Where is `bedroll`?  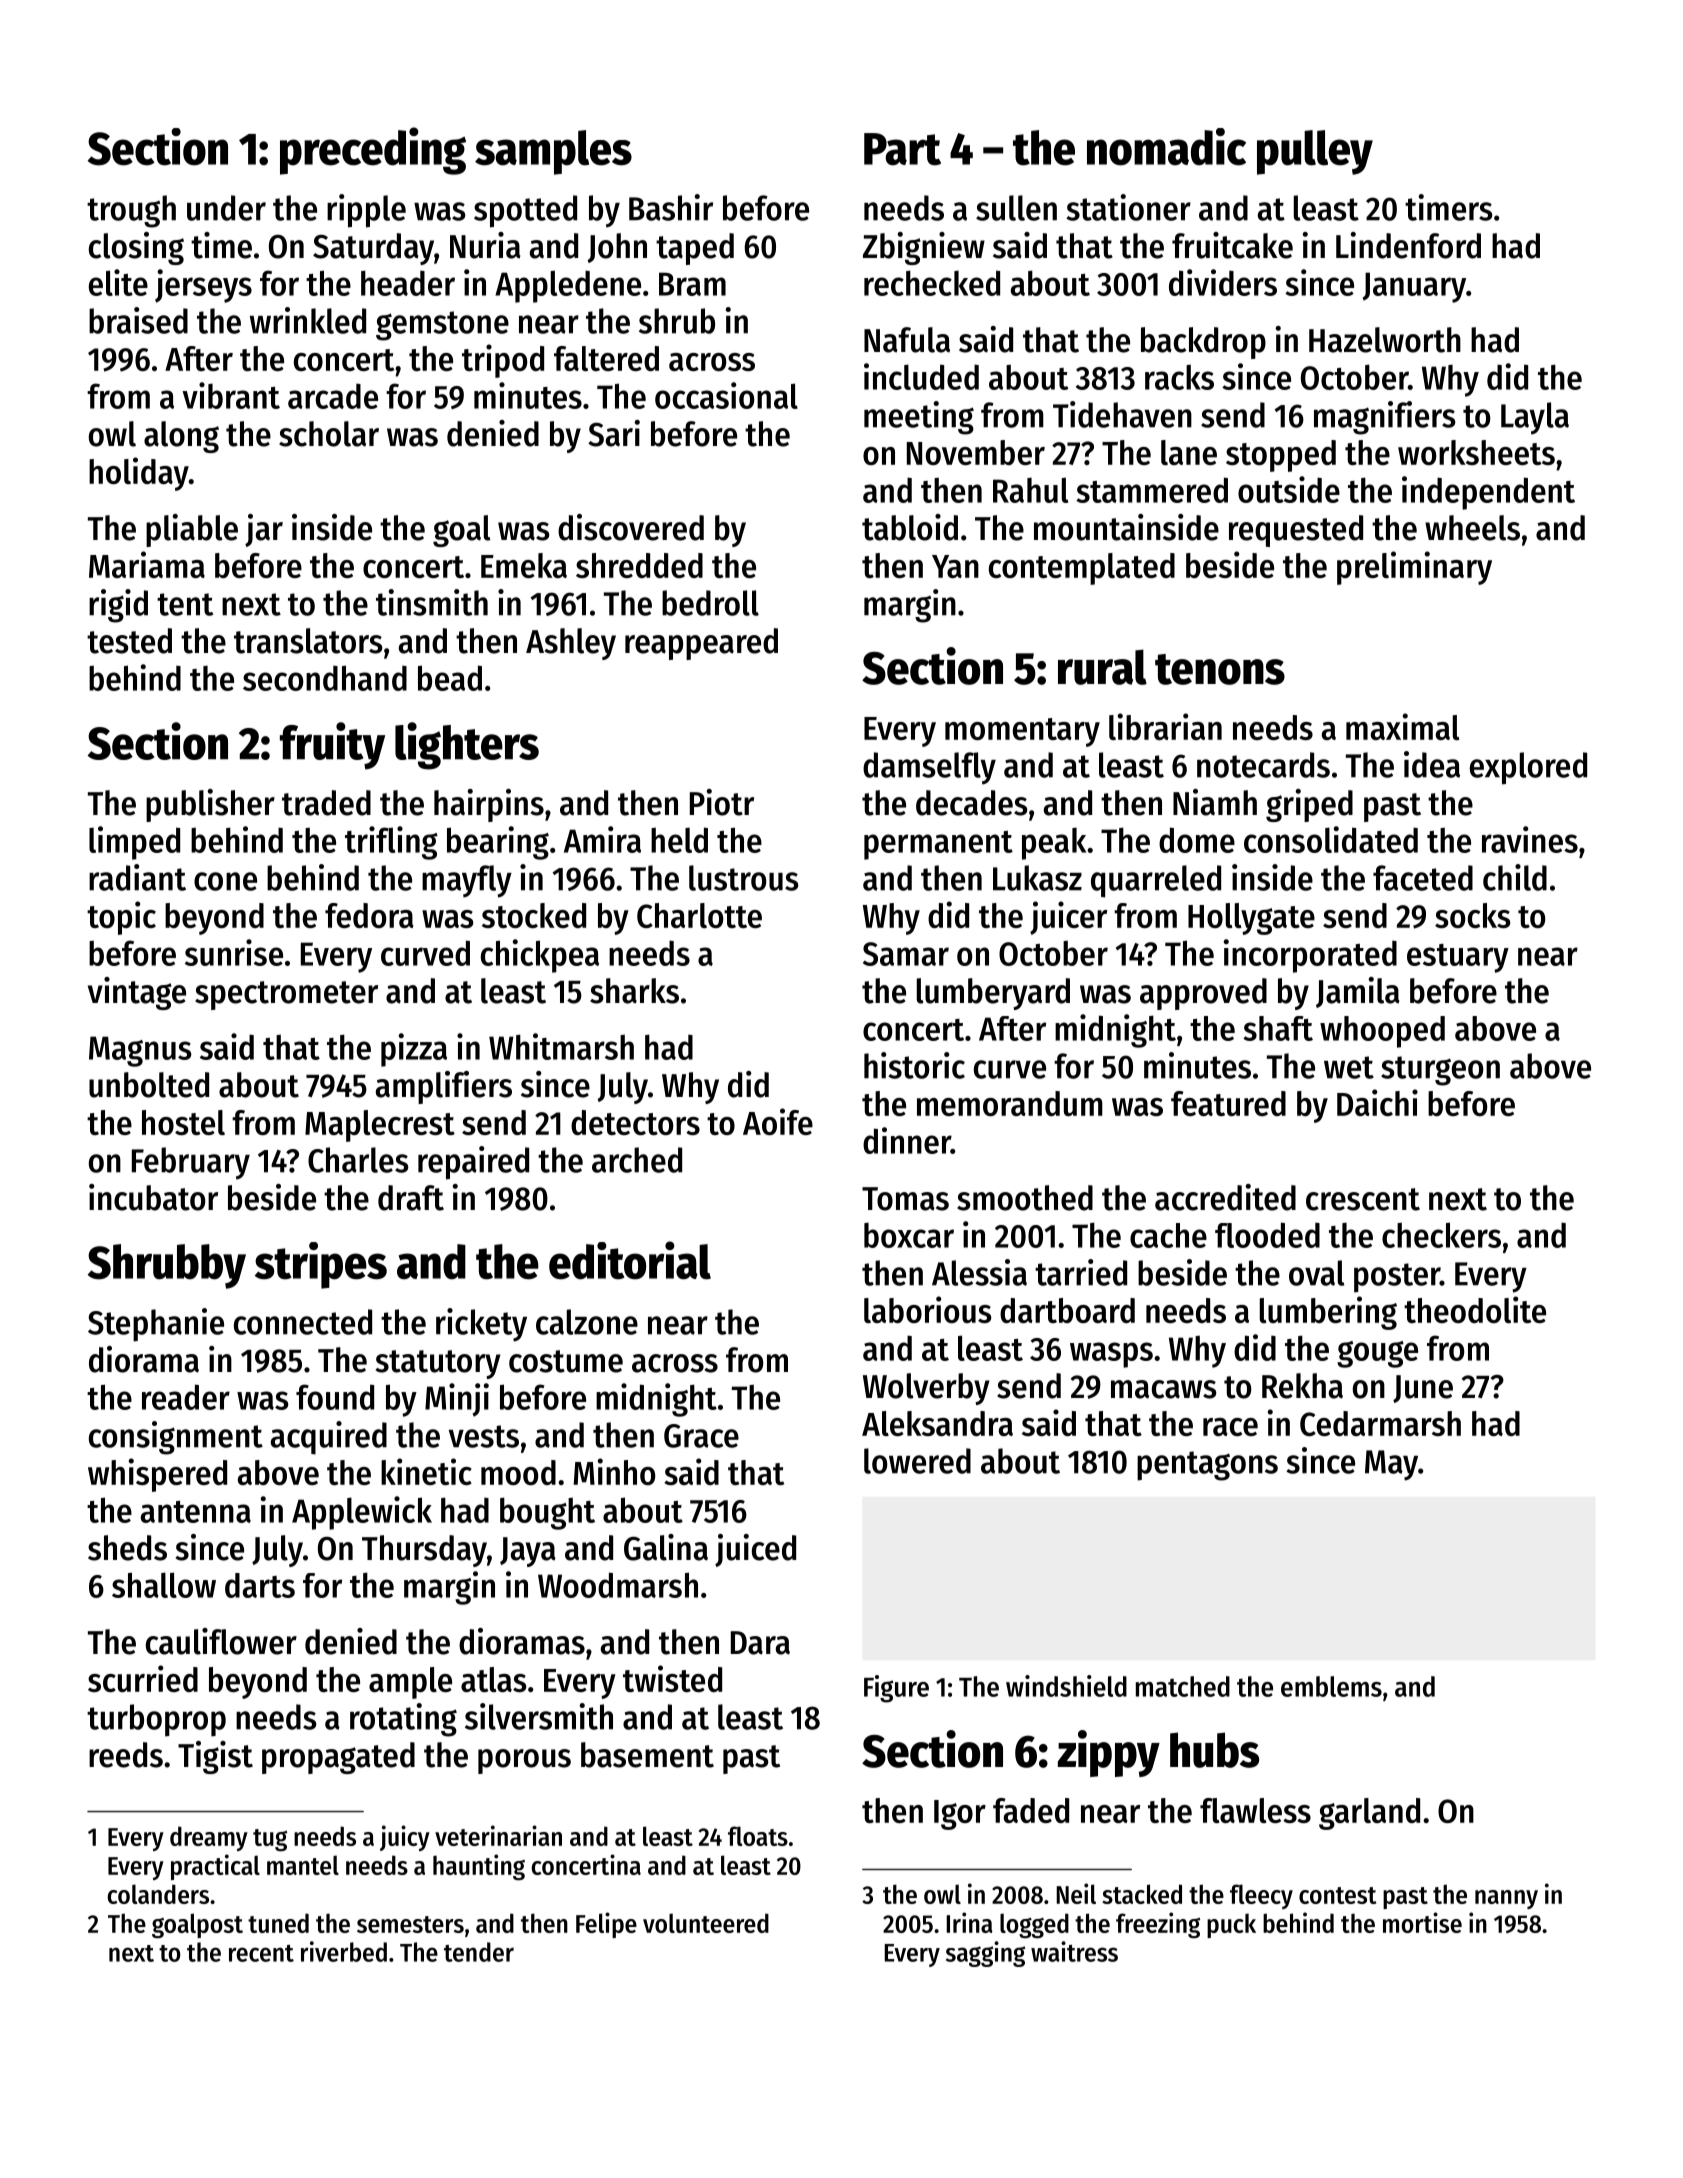 bedroll is located at coordinates (710, 603).
